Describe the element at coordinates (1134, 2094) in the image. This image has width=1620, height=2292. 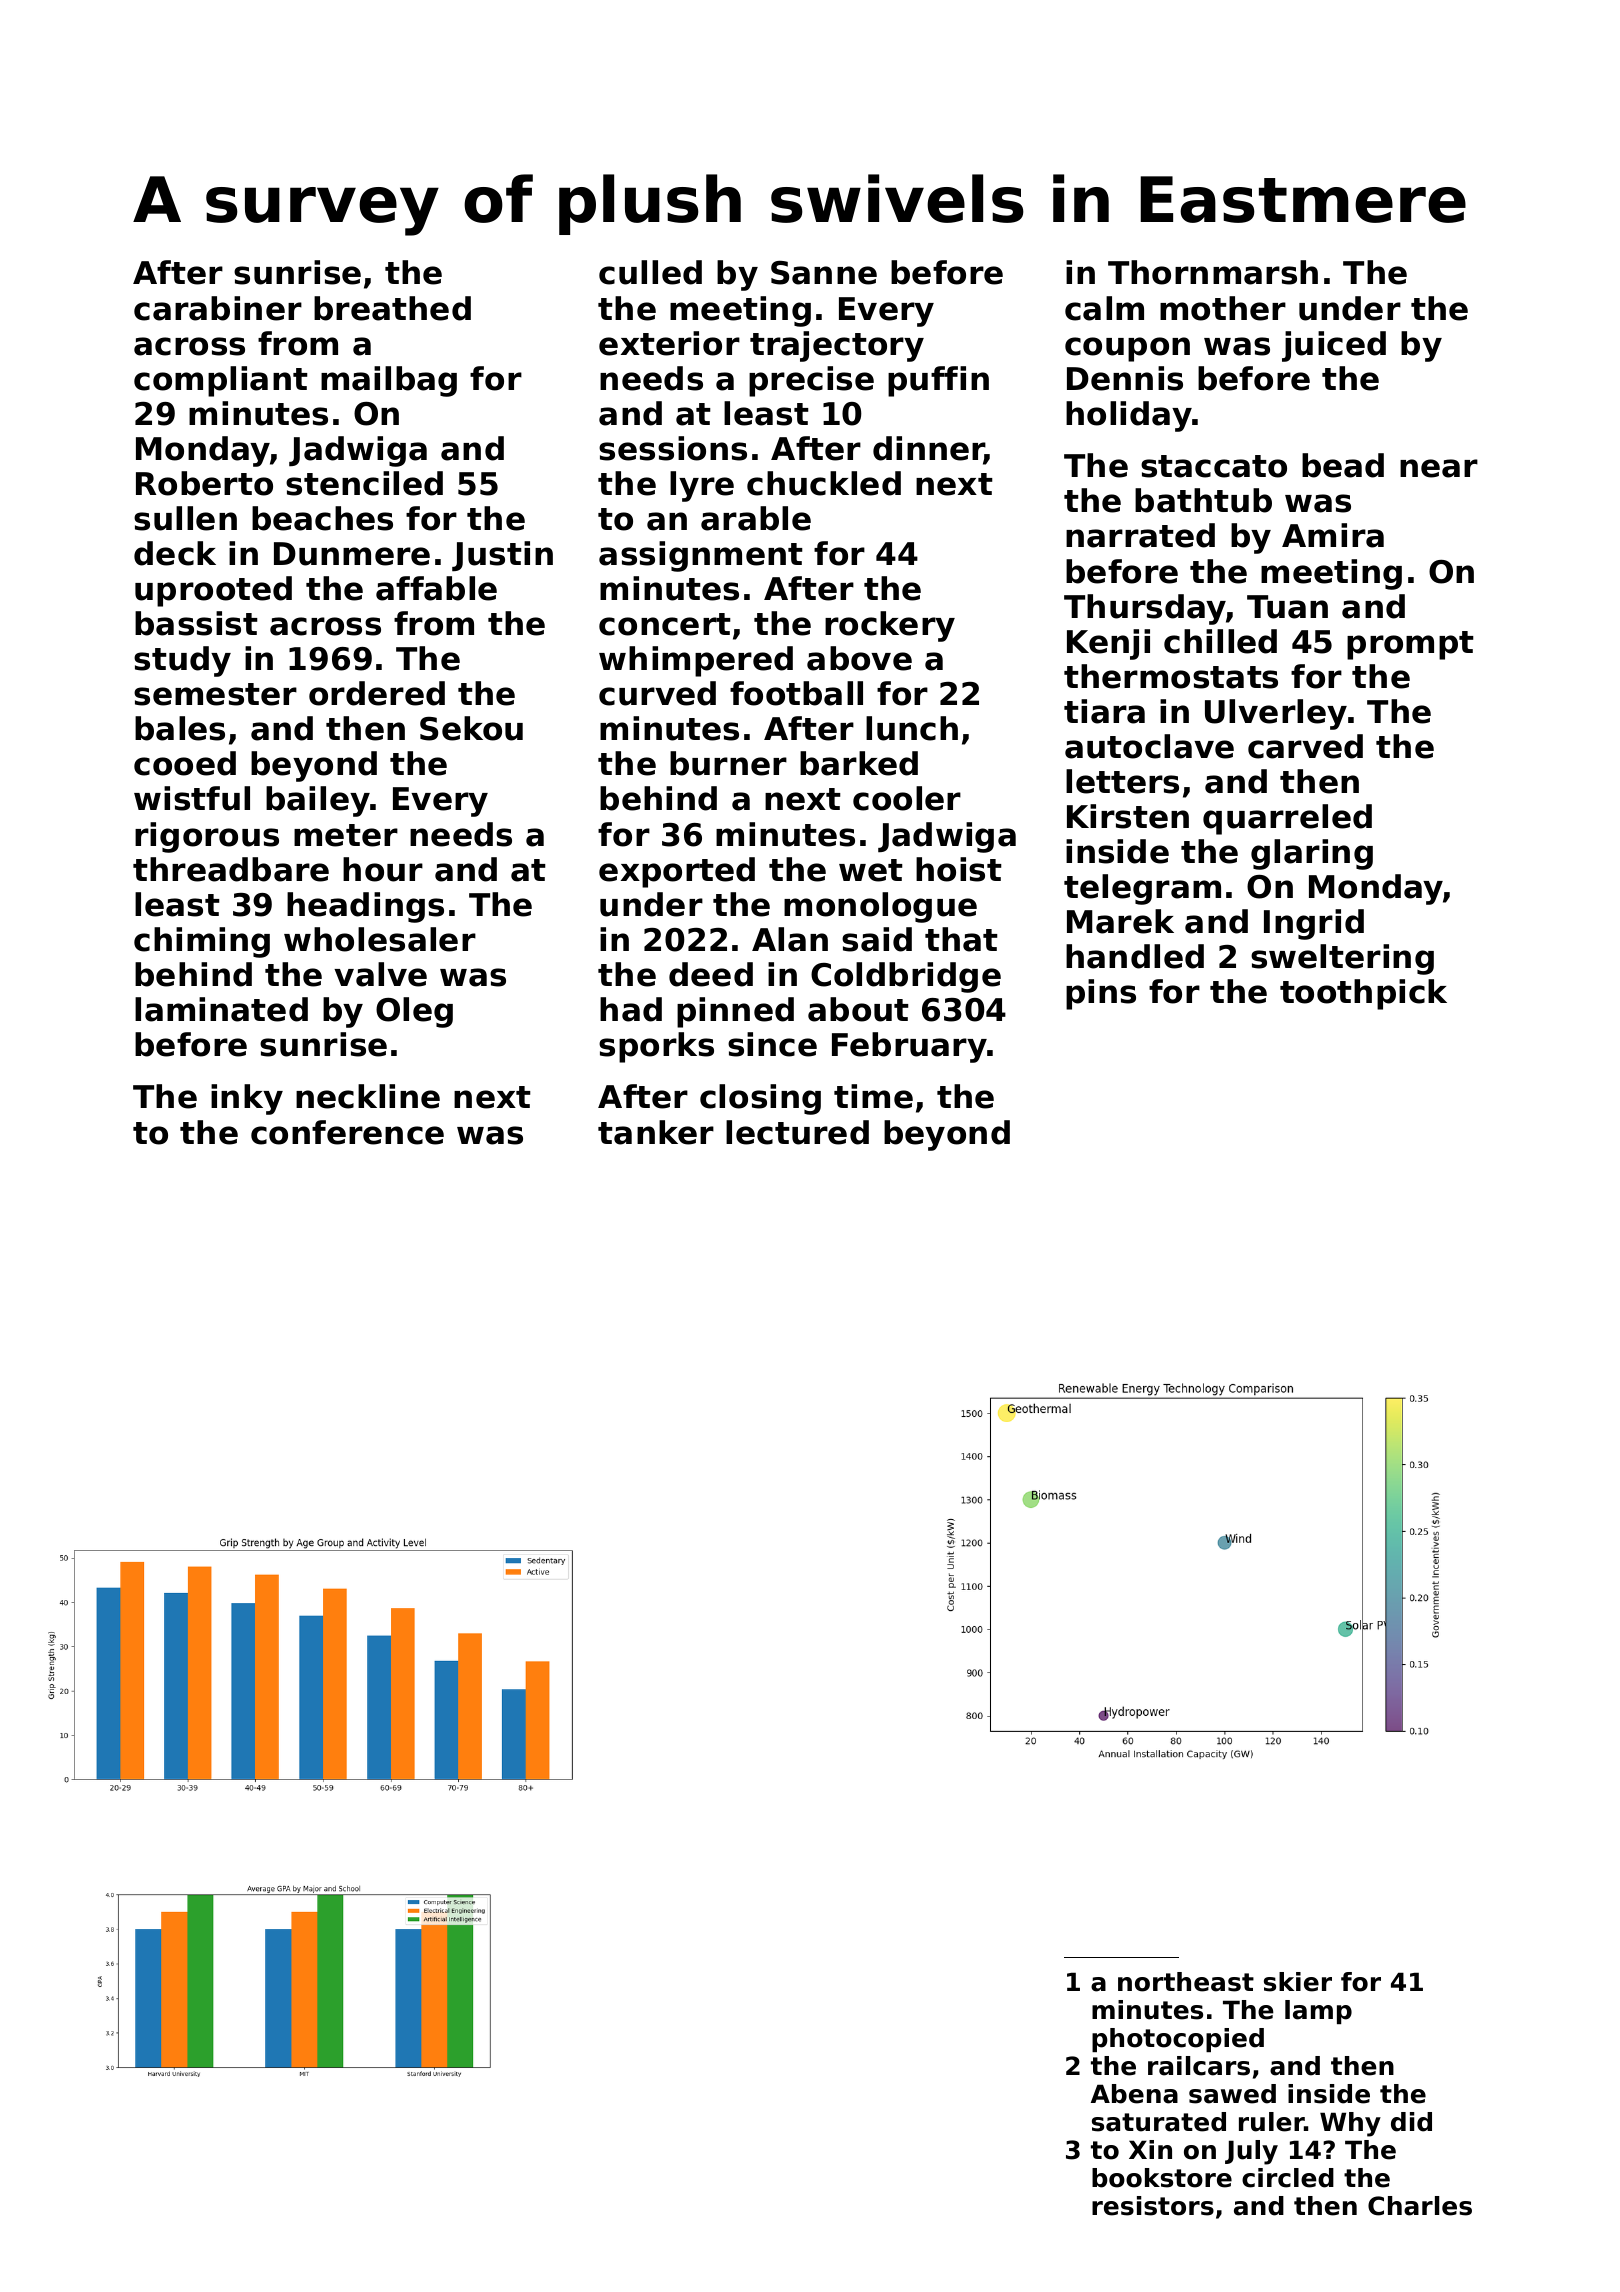
I see `Abena` at that location.
